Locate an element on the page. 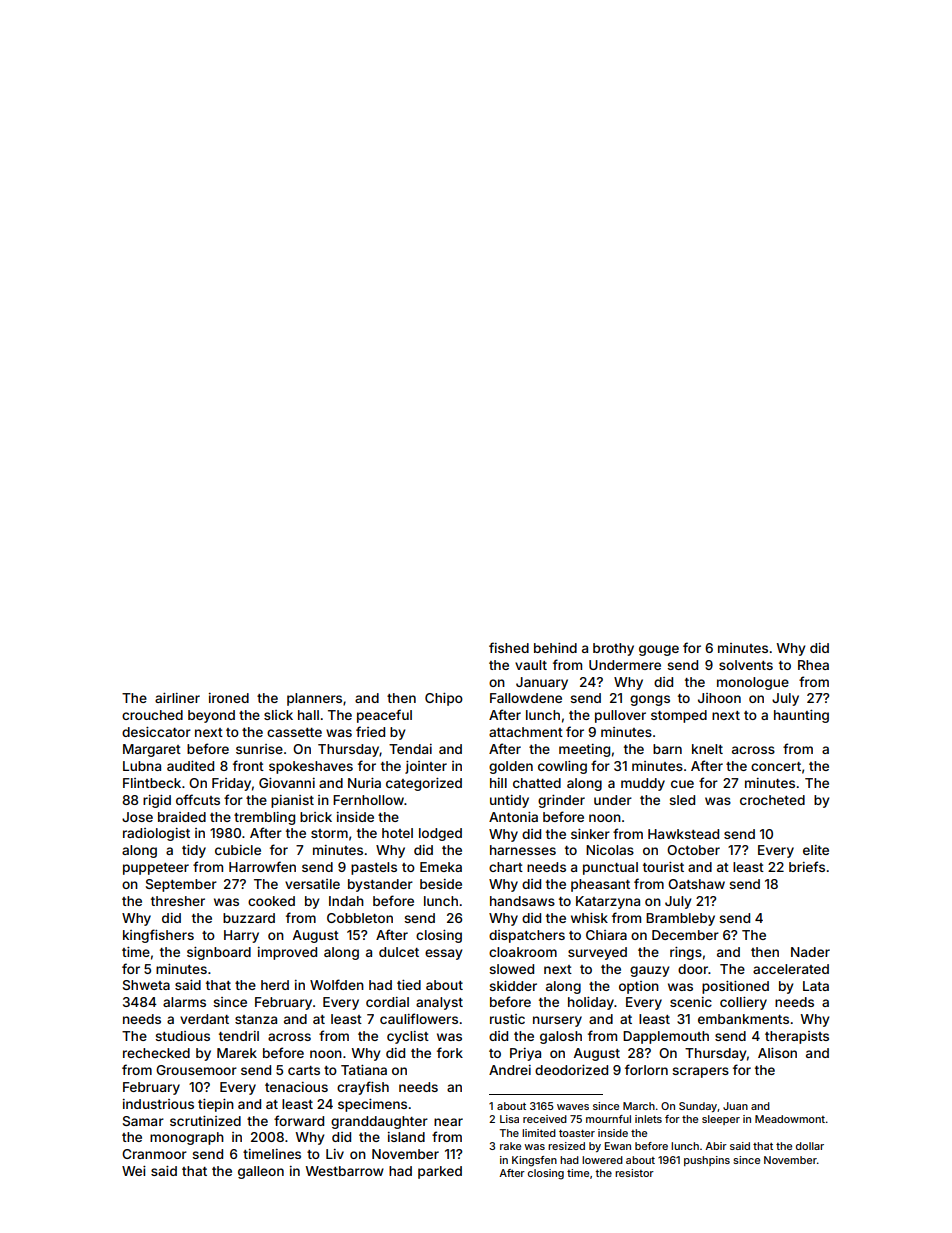 The image size is (952, 1233). Tatiana is located at coordinates (364, 1070).
